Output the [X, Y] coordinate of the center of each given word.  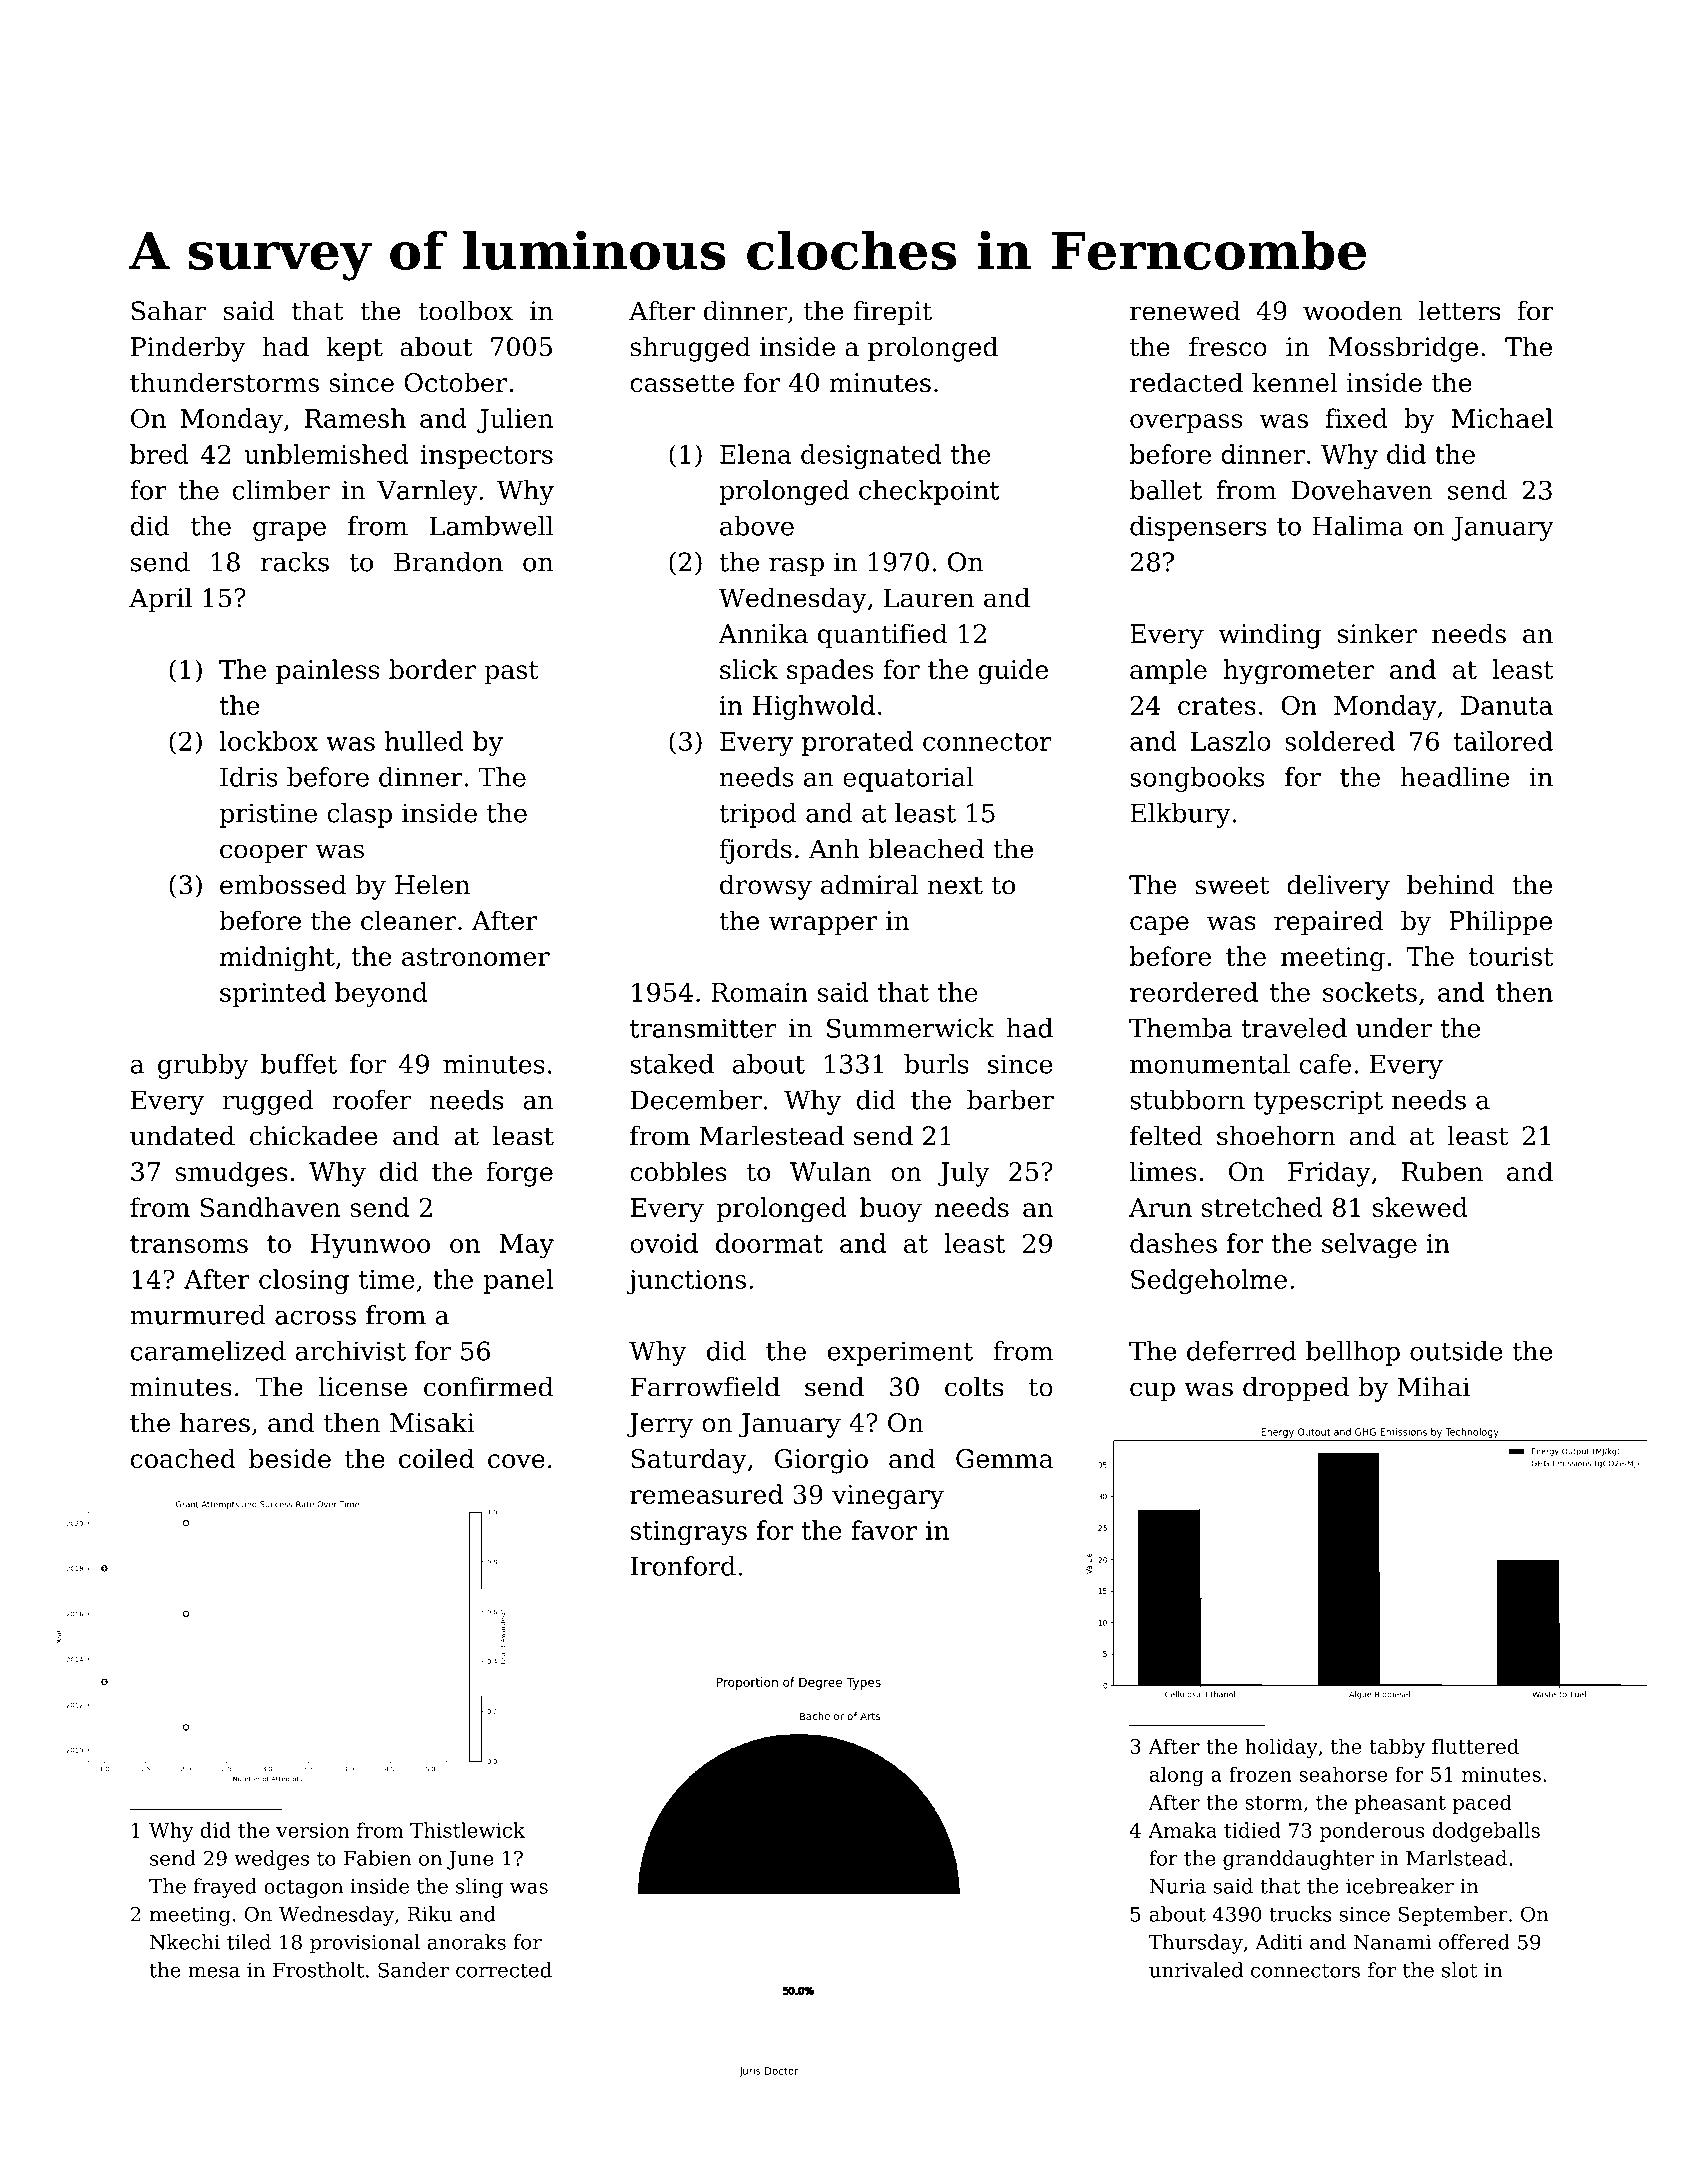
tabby [1397, 1748]
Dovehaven [1362, 490]
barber [1010, 1100]
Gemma [1004, 1458]
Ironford [683, 1566]
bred [159, 454]
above [757, 526]
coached [183, 1458]
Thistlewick [467, 1830]
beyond [381, 994]
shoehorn [1276, 1135]
